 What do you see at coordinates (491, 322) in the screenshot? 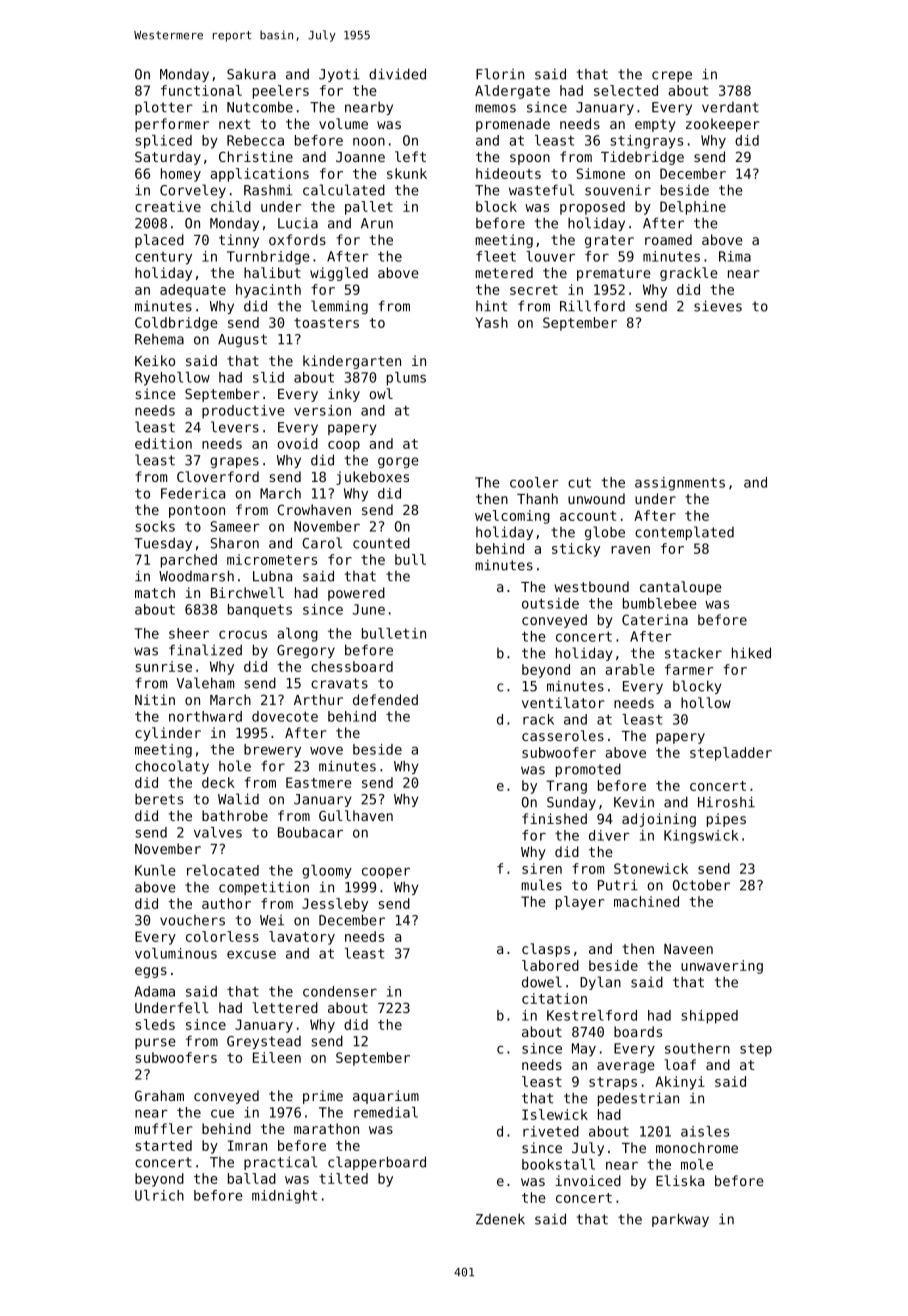
I see `Yash` at bounding box center [491, 322].
